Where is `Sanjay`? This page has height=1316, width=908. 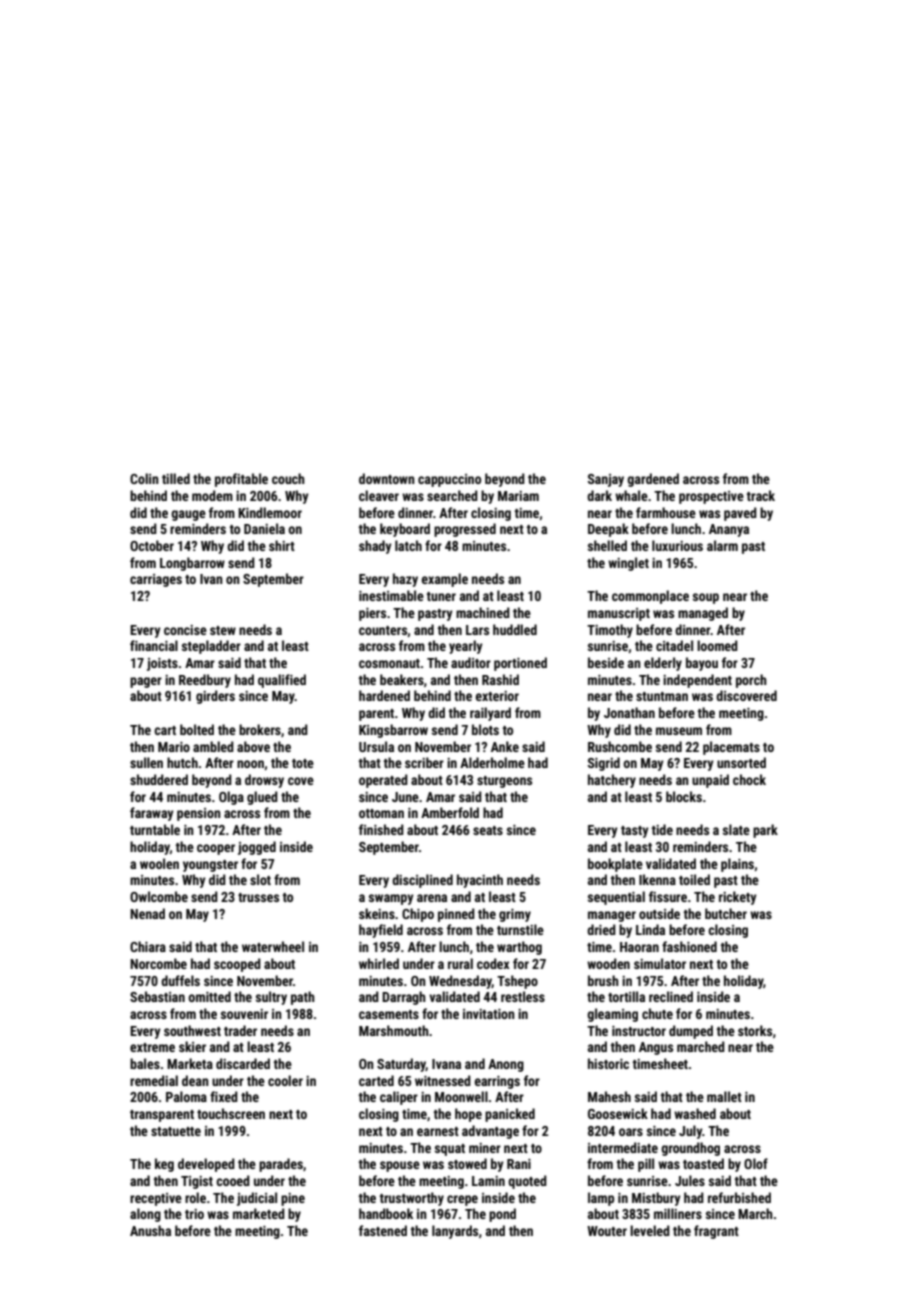 Sanjay is located at coordinates (606, 480).
